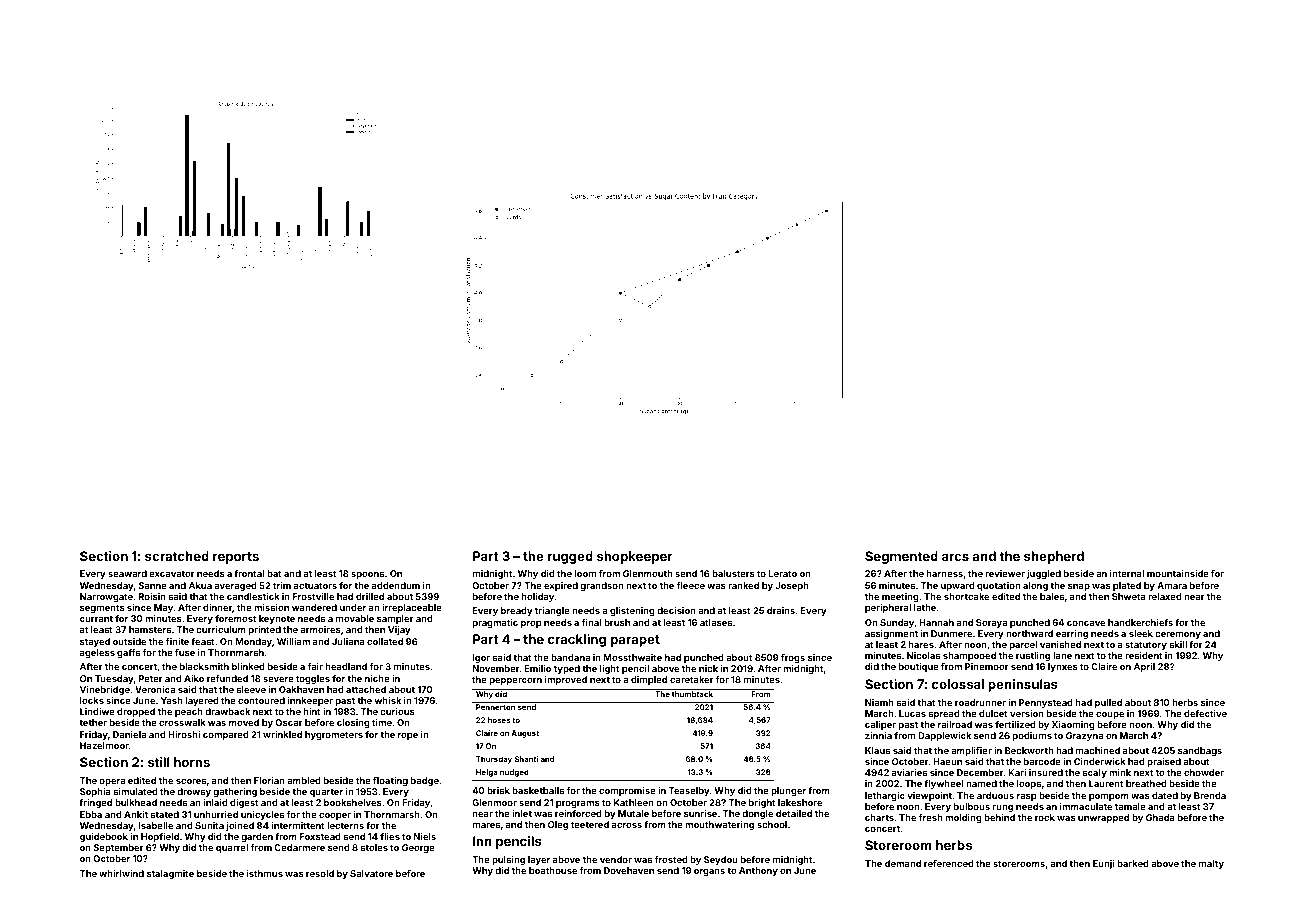  I want to click on shepherd, so click(1054, 557).
